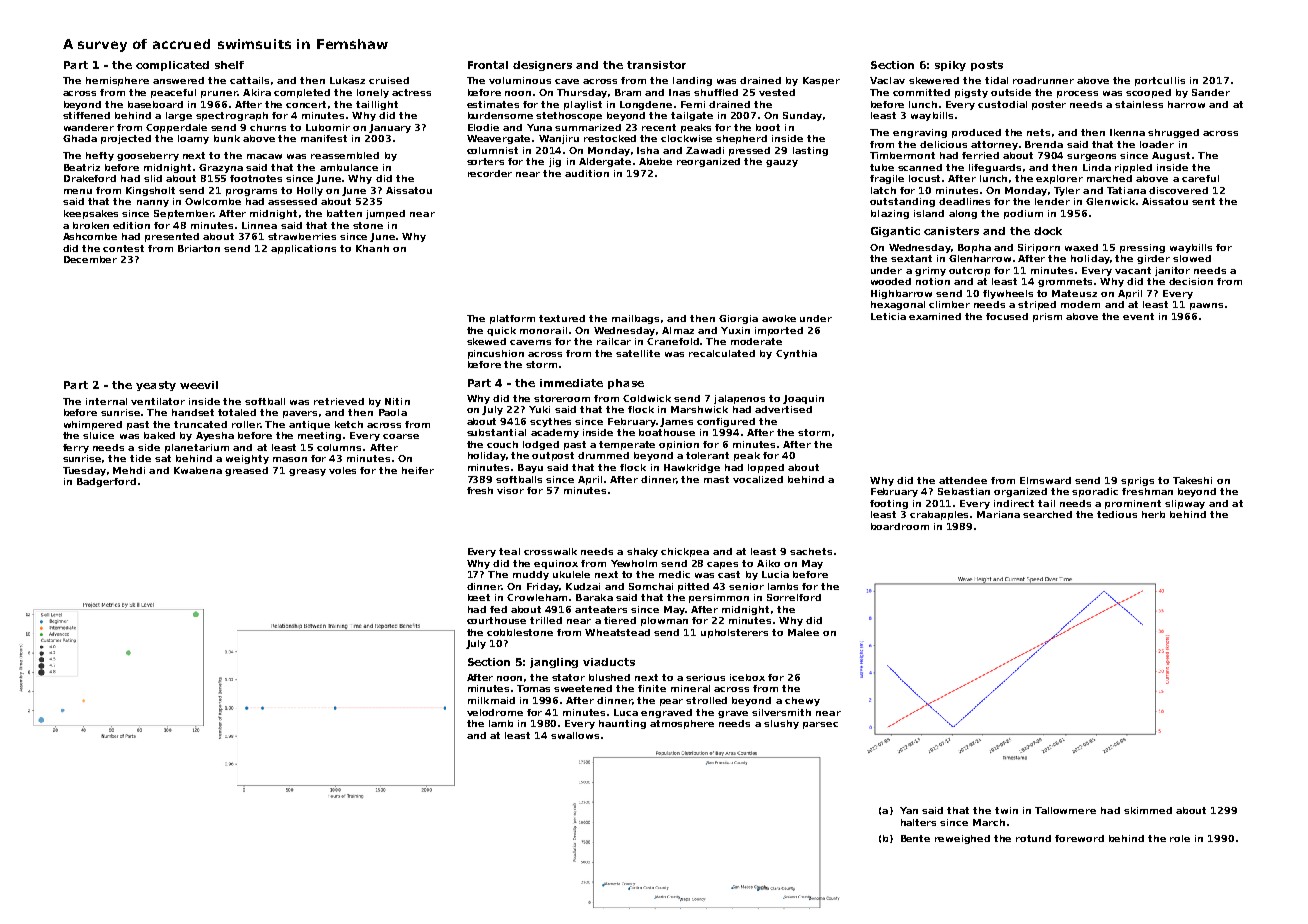  Describe the element at coordinates (385, 214) in the screenshot. I see `jumped` at that location.
